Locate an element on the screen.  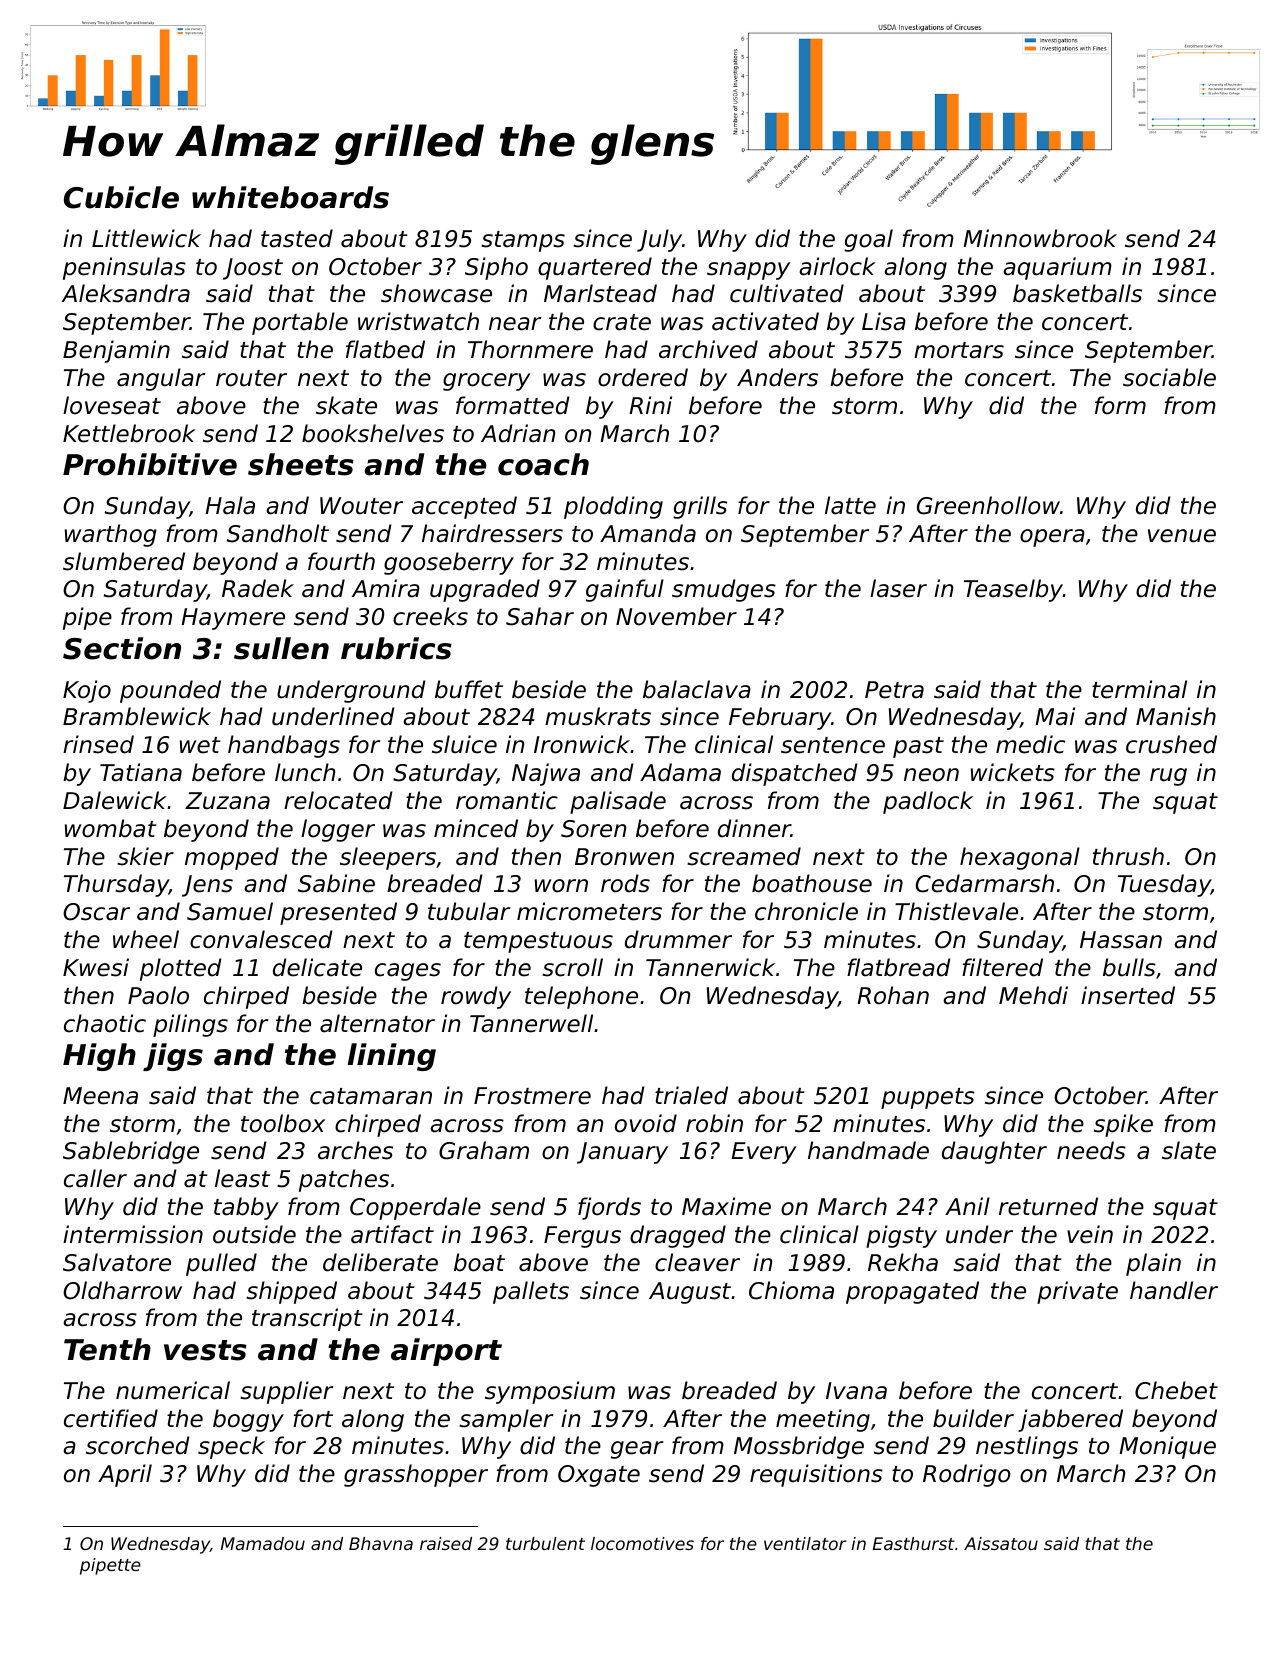
Minnowbrook is located at coordinates (1040, 238).
